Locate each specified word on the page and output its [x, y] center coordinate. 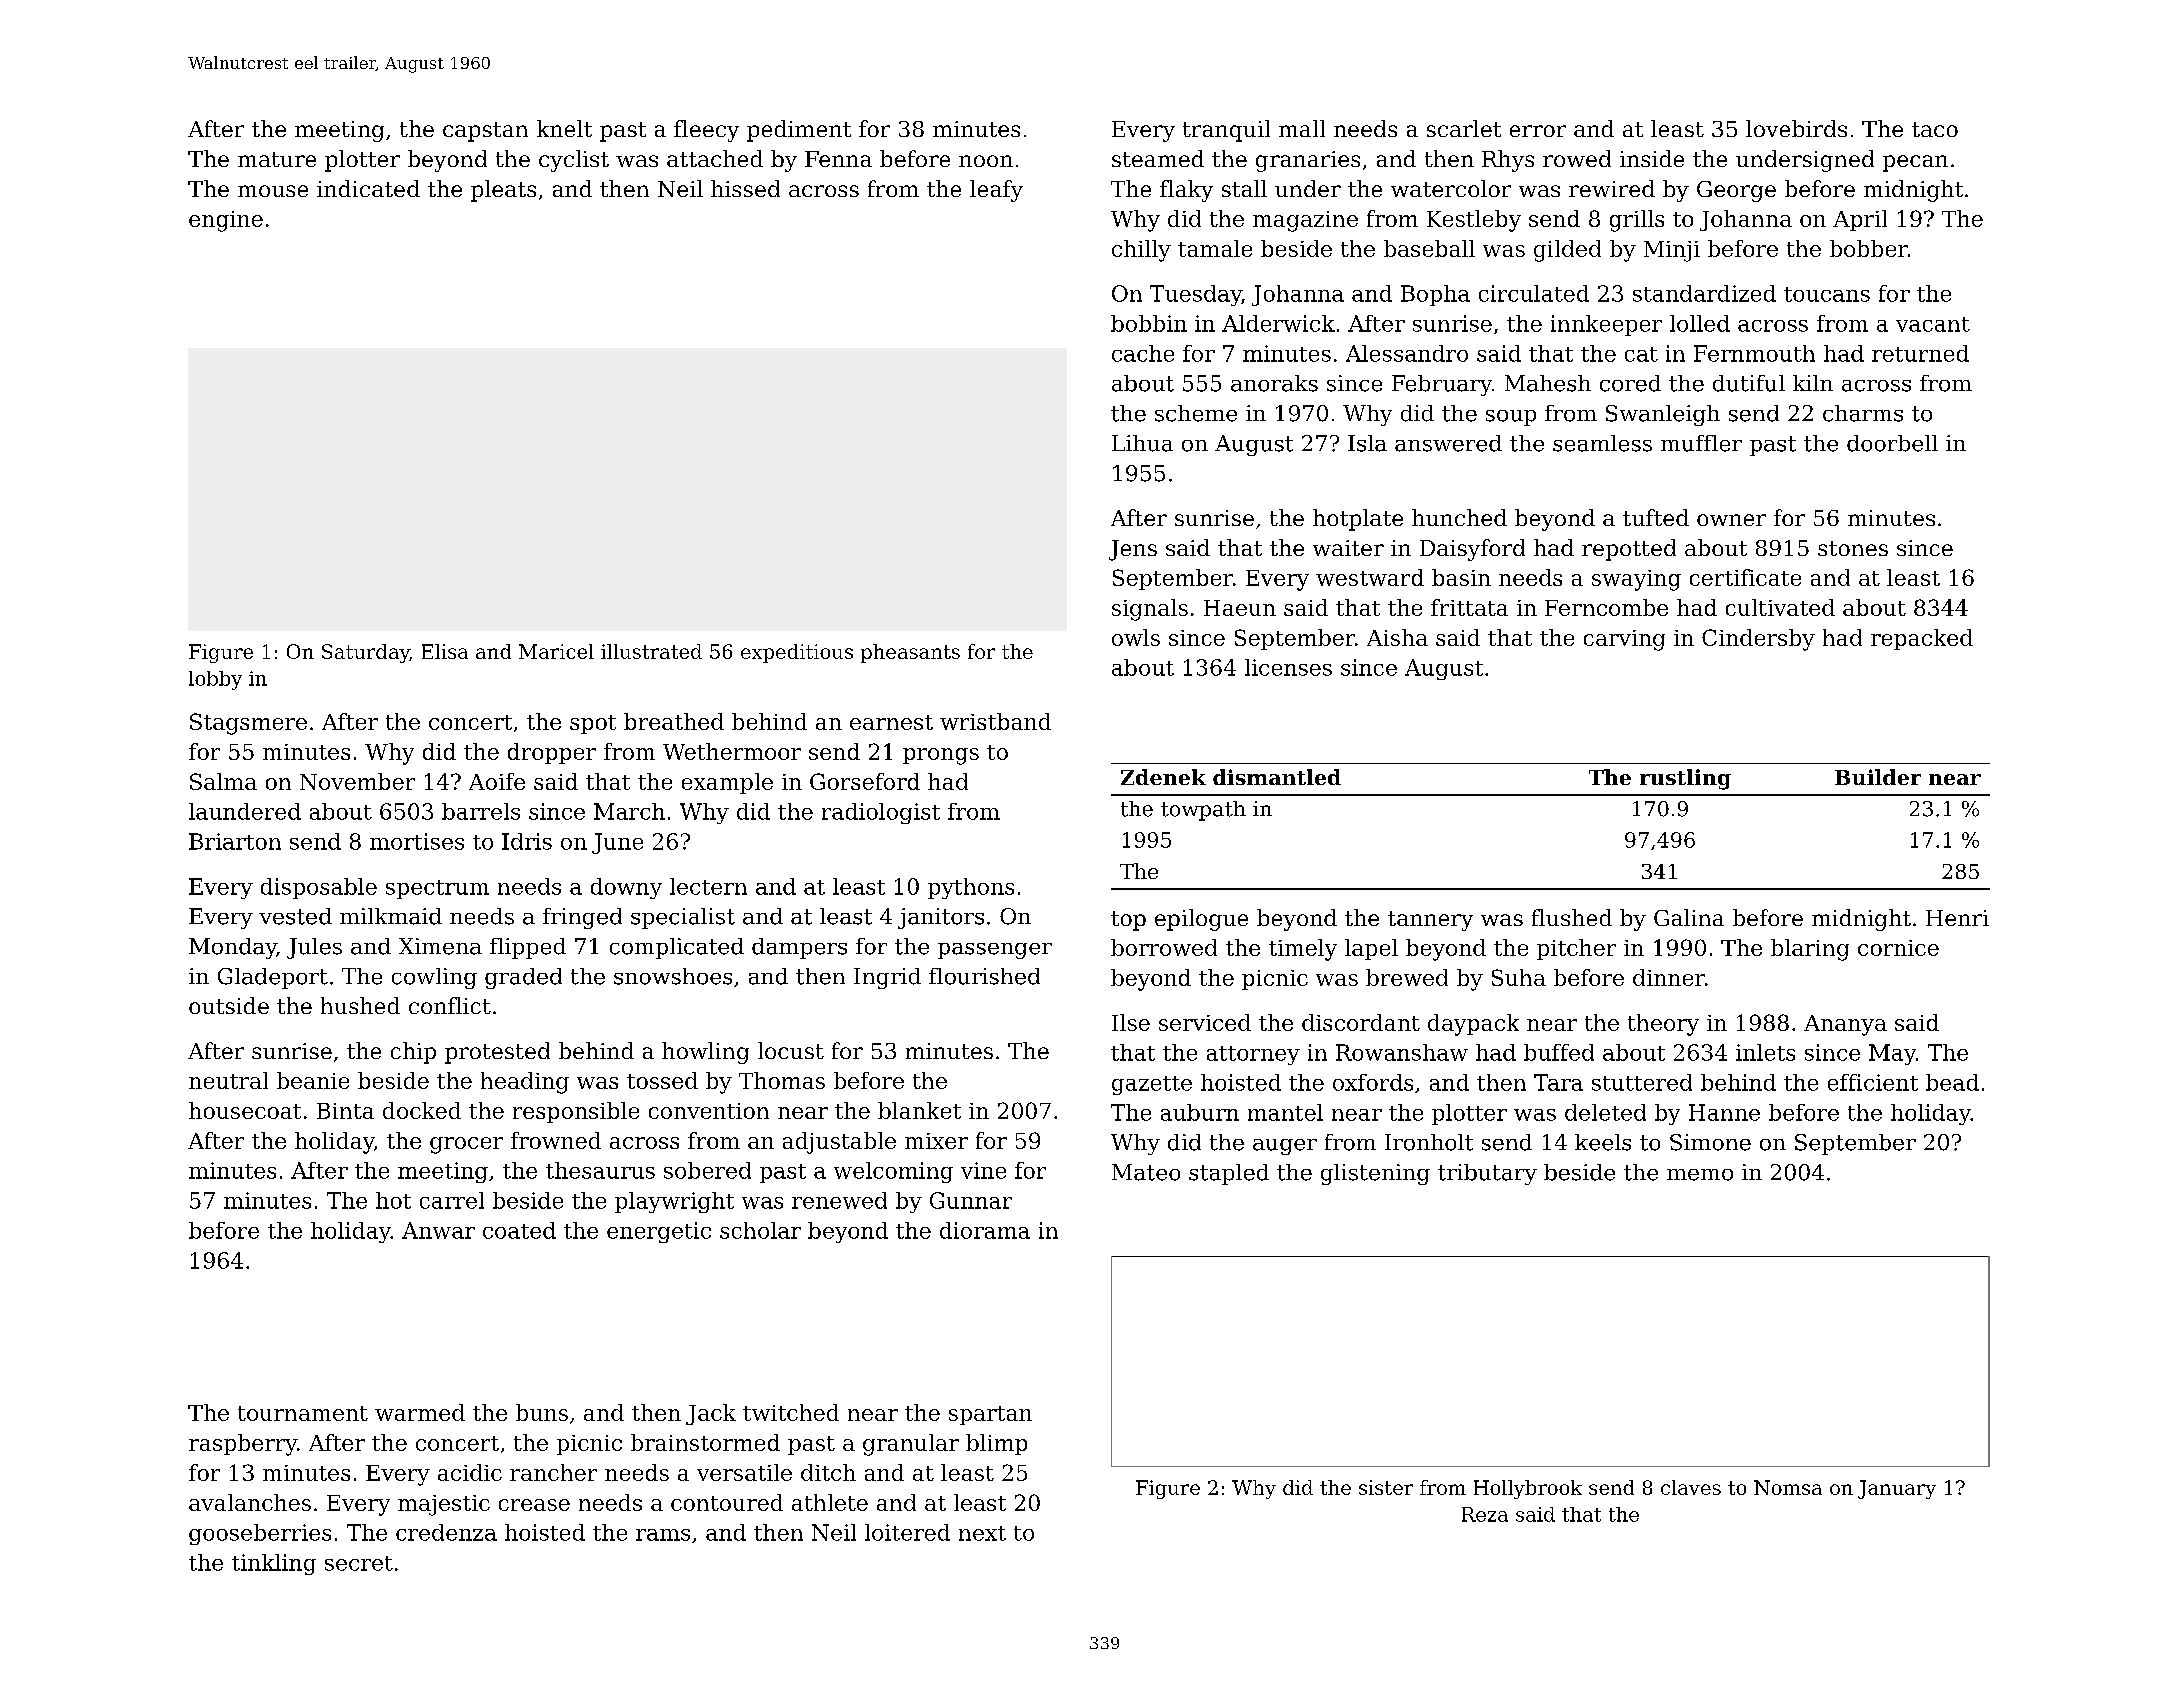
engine [226, 221]
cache [1143, 353]
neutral [228, 1080]
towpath [1203, 811]
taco [1935, 129]
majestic [444, 1505]
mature [277, 159]
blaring [1810, 950]
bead [1952, 1082]
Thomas [782, 1080]
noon [986, 161]
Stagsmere [248, 724]
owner [1731, 520]
